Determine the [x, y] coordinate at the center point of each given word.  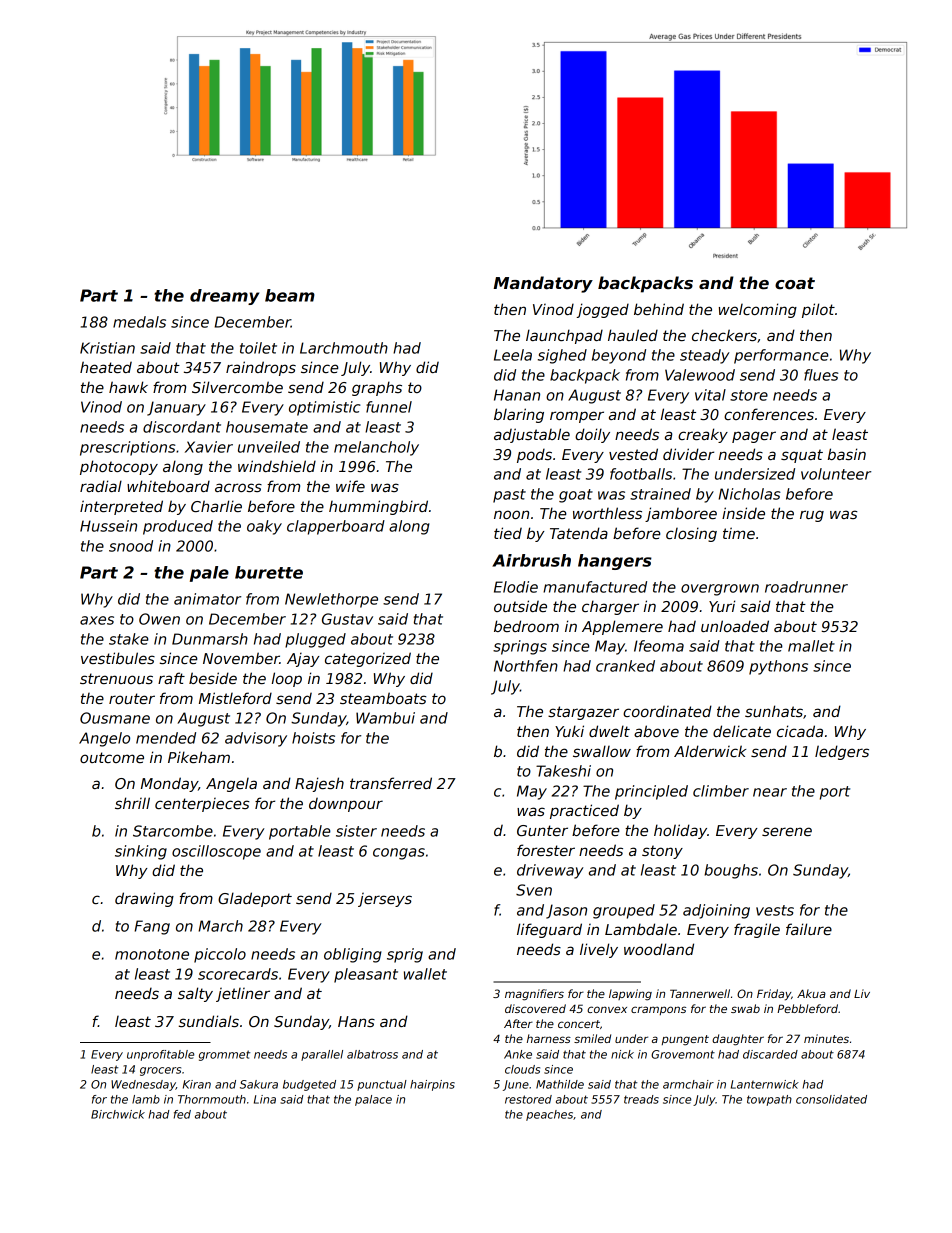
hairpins [432, 1085]
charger [610, 607]
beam [290, 295]
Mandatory [543, 284]
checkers [724, 335]
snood [131, 546]
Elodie [516, 587]
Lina [265, 1099]
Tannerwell [700, 993]
